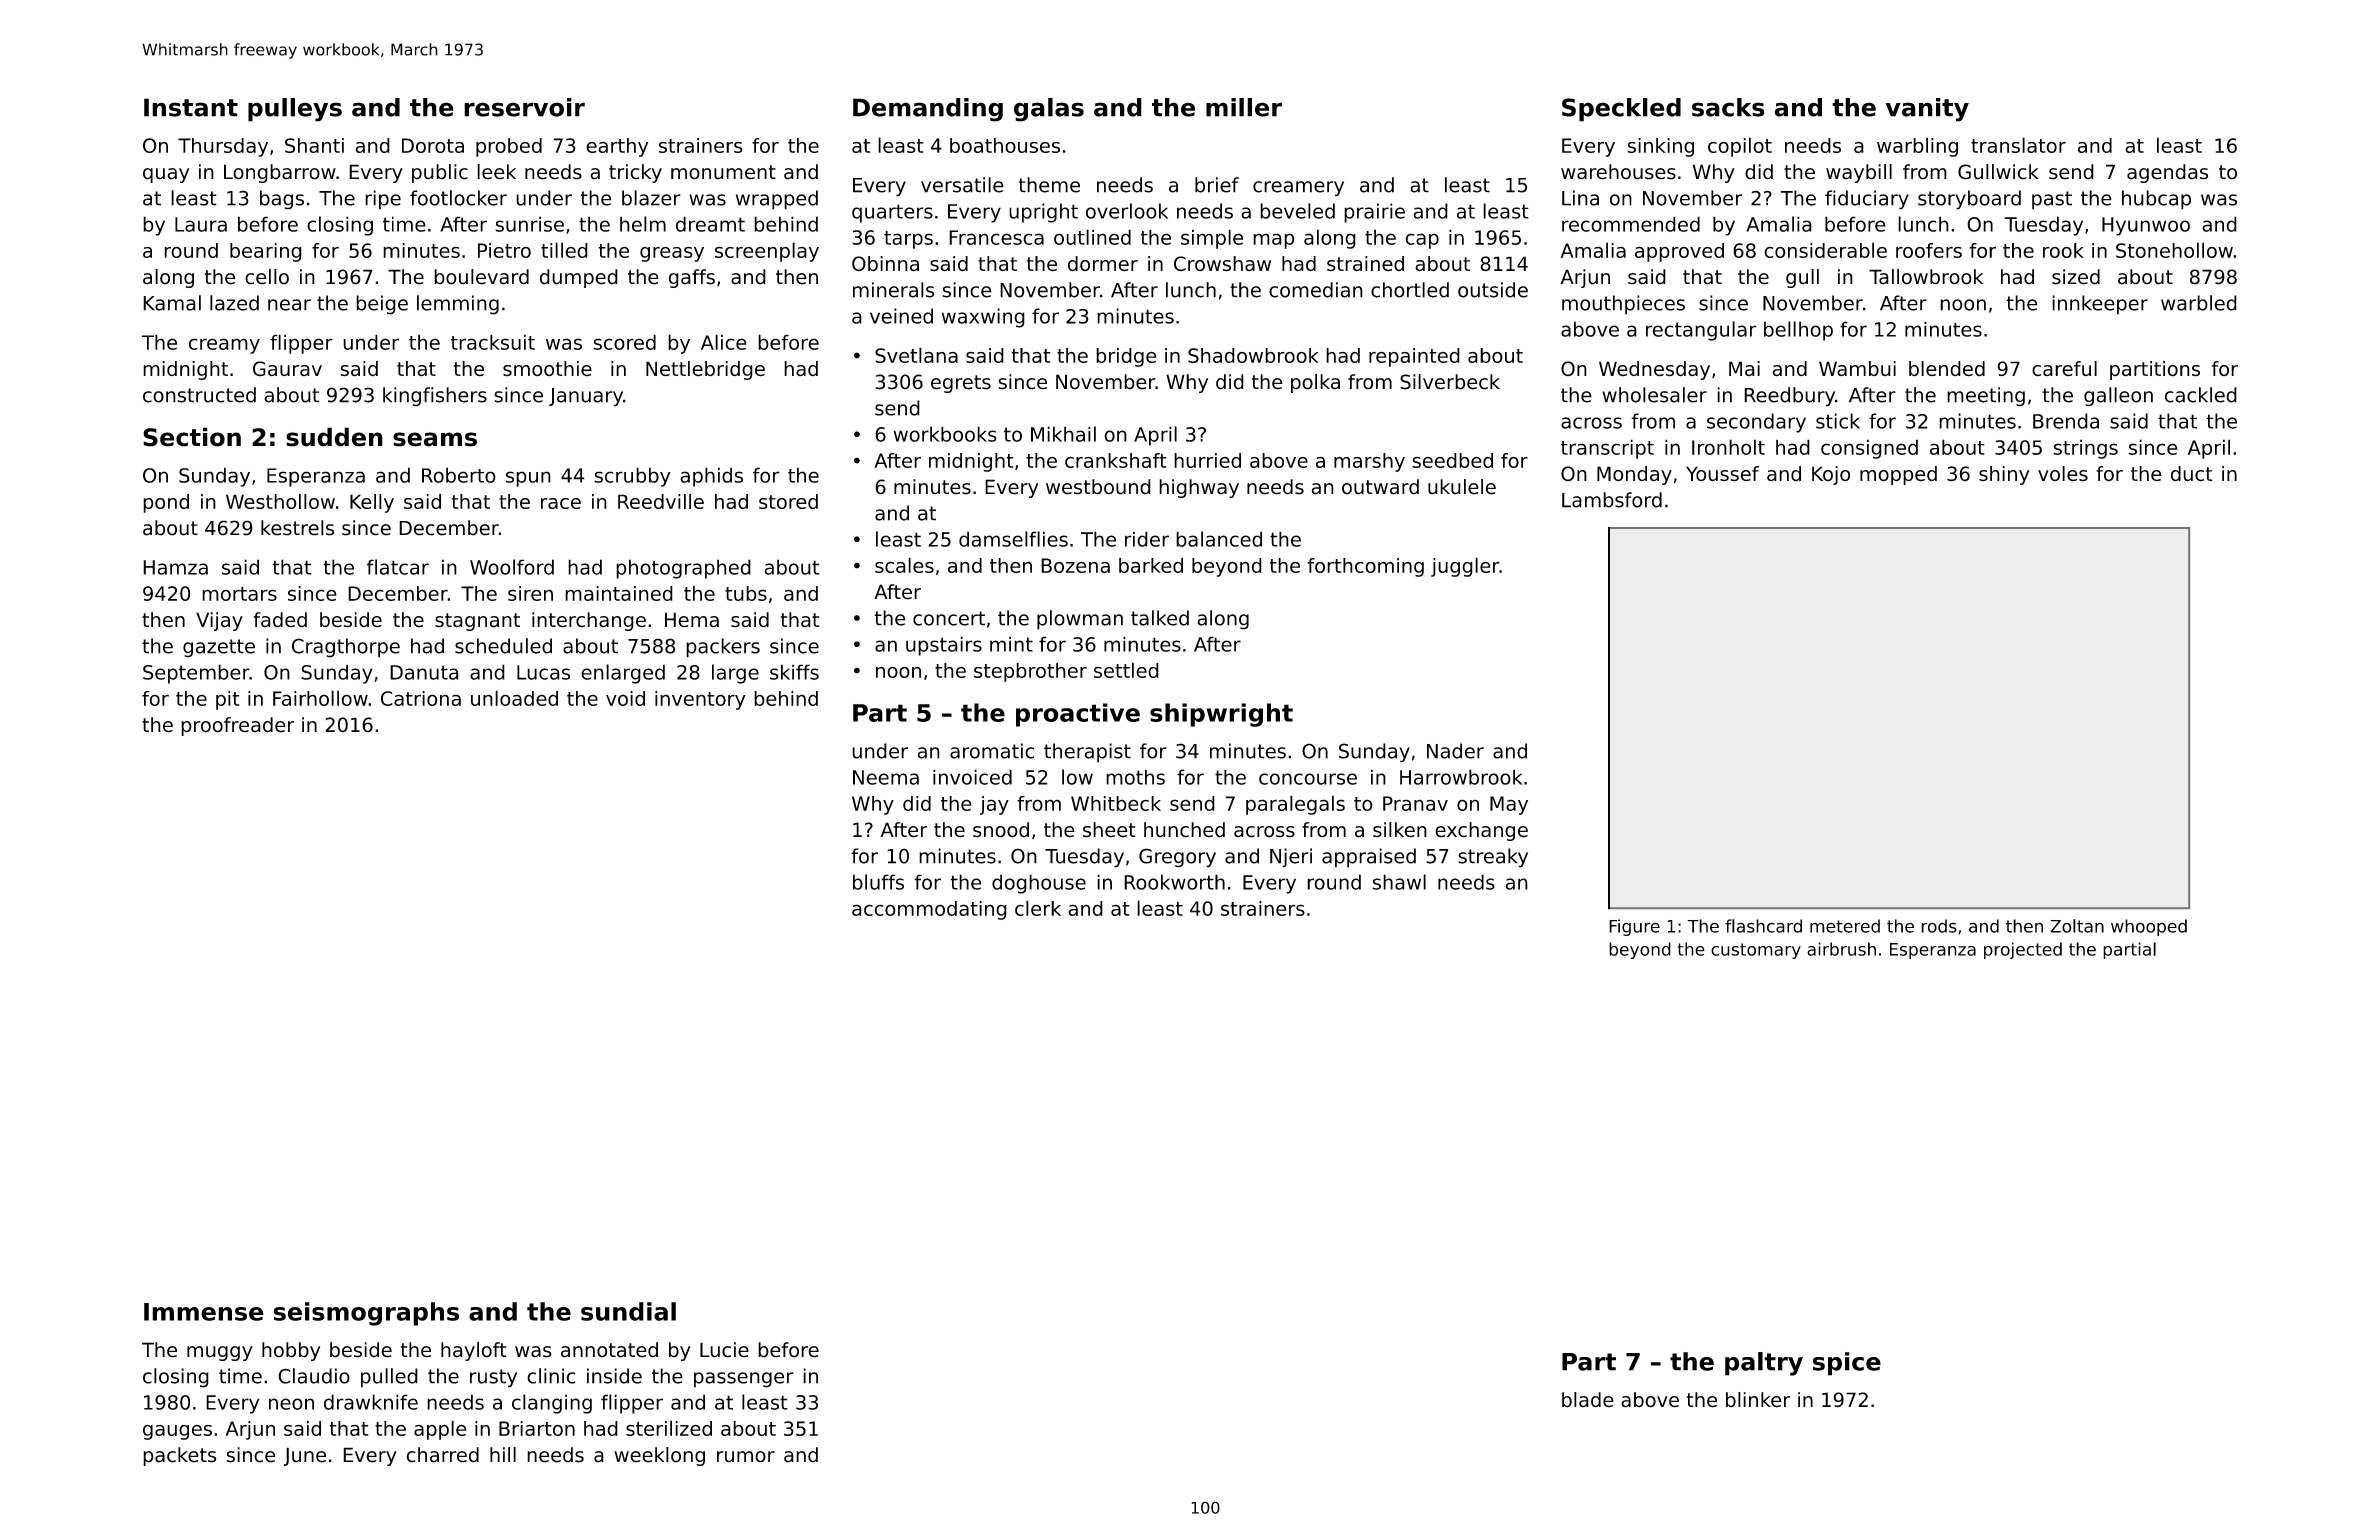 This document has width=2380, height=1540. Describe the element at coordinates (166, 175) in the document. I see `quay` at that location.
